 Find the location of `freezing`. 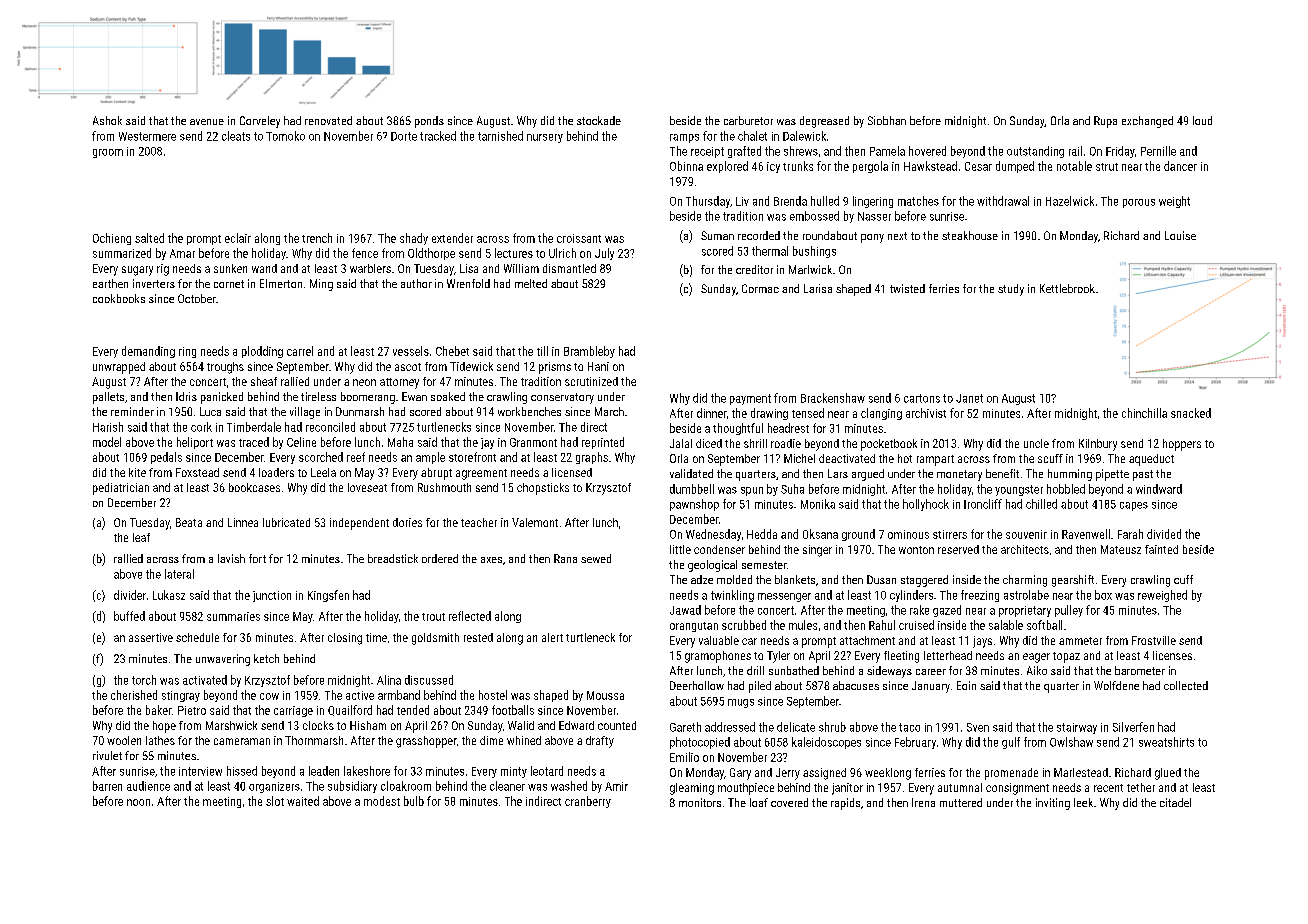

freezing is located at coordinates (980, 596).
